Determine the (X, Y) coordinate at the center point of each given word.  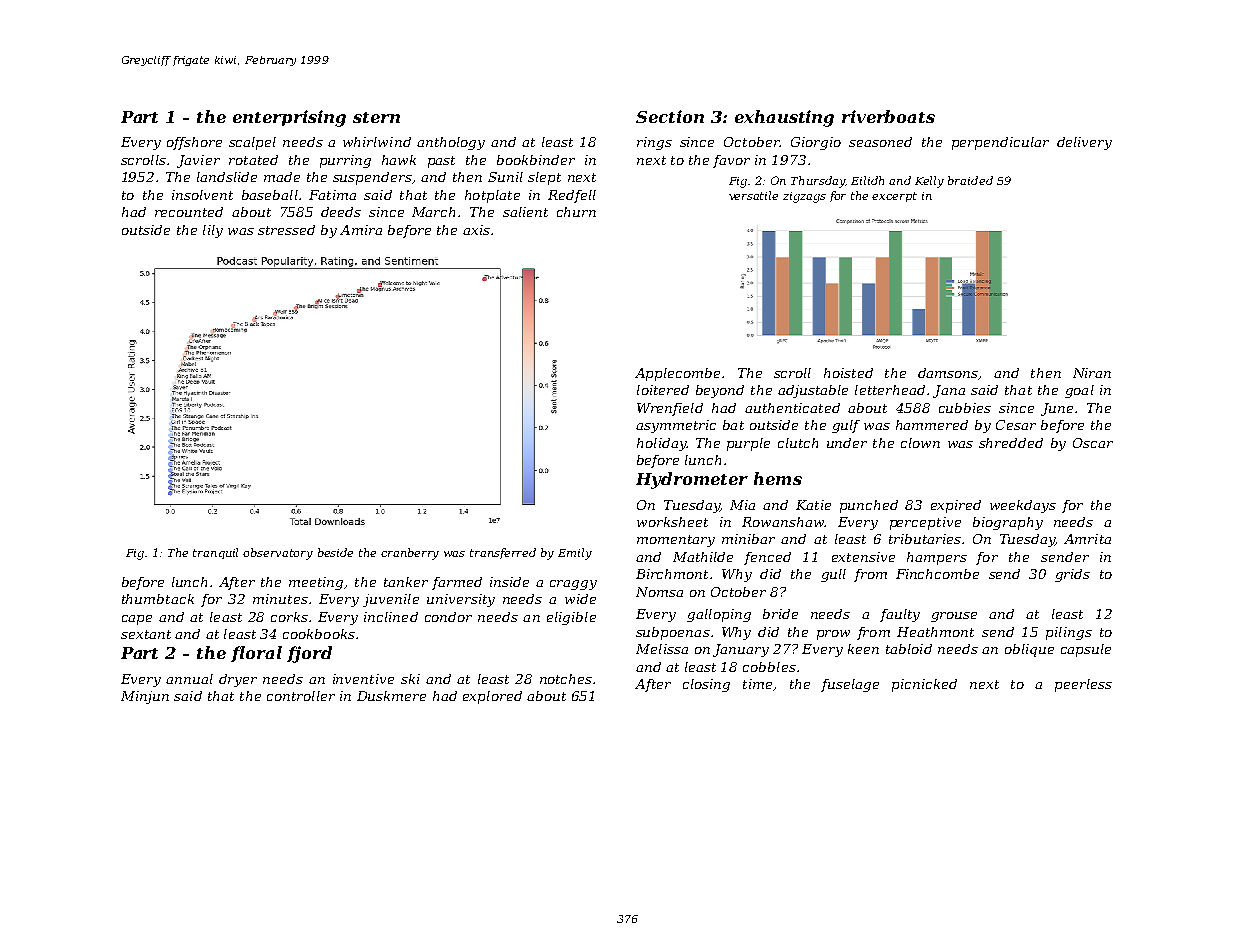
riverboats (888, 116)
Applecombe (677, 374)
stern (376, 117)
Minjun (145, 697)
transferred (503, 553)
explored (492, 697)
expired (956, 506)
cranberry (410, 554)
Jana (949, 391)
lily (213, 231)
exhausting (784, 118)
